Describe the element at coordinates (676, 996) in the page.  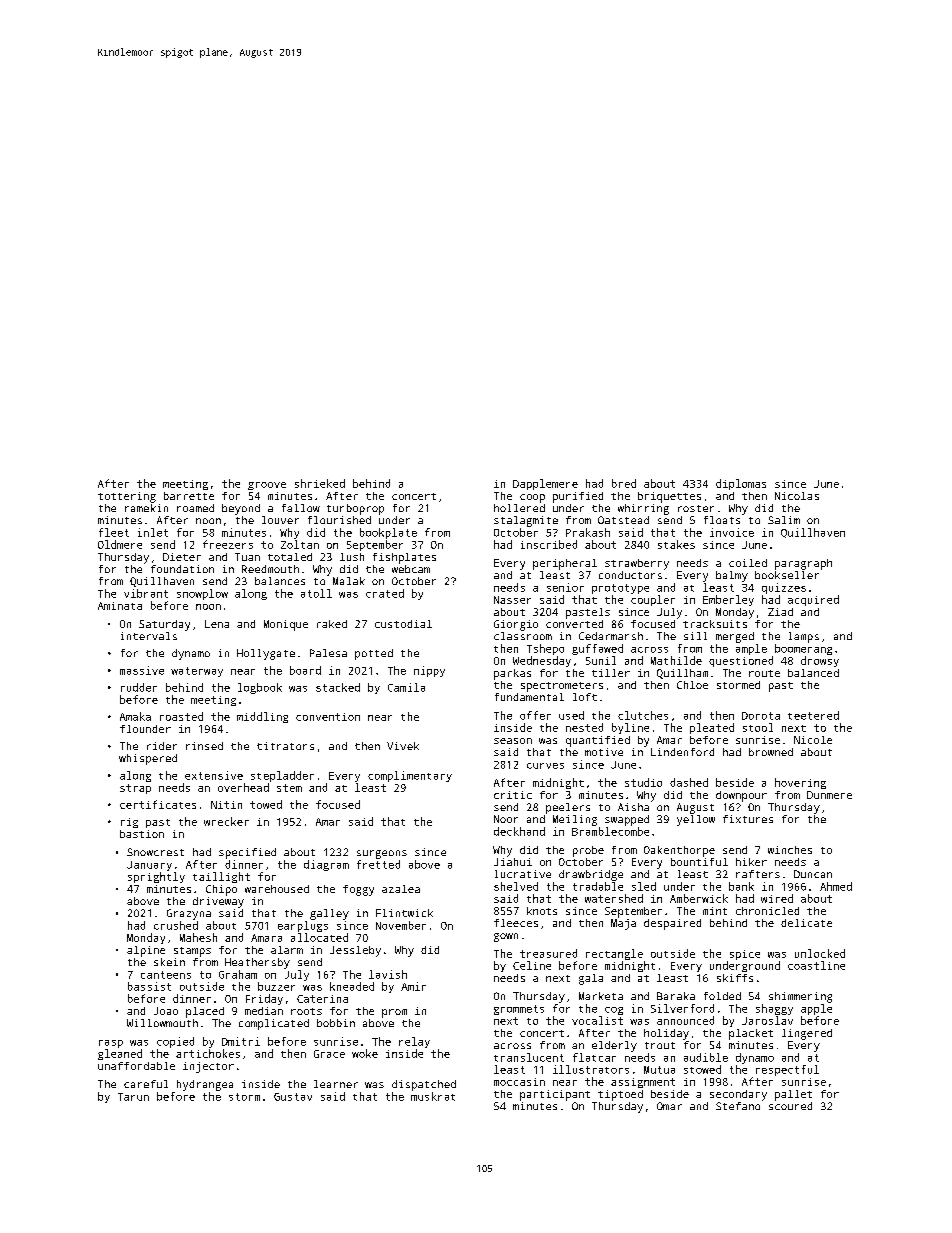
I see `Baraka` at that location.
